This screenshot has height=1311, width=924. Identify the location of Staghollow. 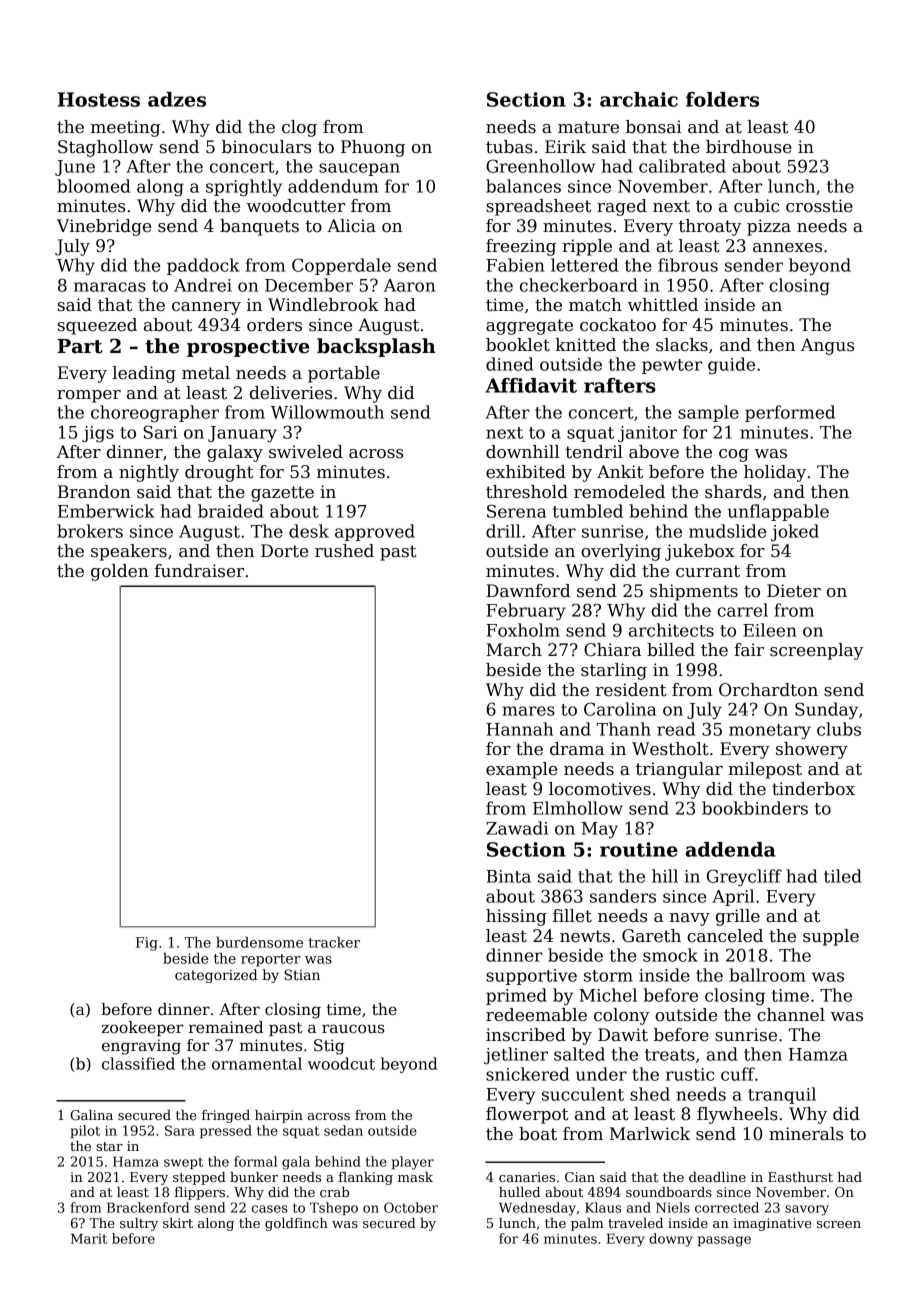
(105, 148).
